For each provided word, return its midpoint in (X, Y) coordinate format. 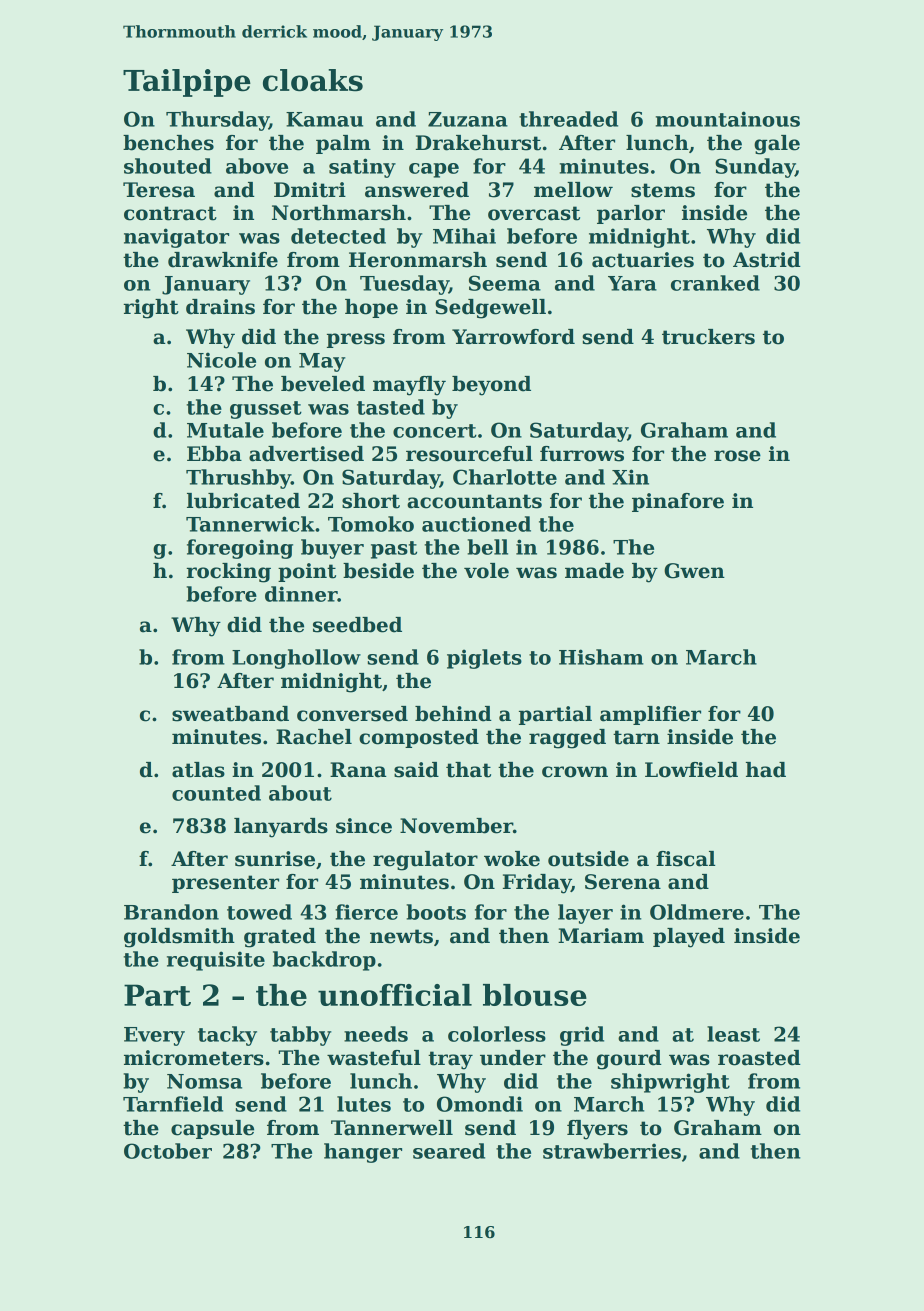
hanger (363, 1153)
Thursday (217, 121)
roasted (759, 1058)
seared (449, 1151)
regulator (425, 861)
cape (434, 170)
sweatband (230, 714)
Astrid (767, 260)
